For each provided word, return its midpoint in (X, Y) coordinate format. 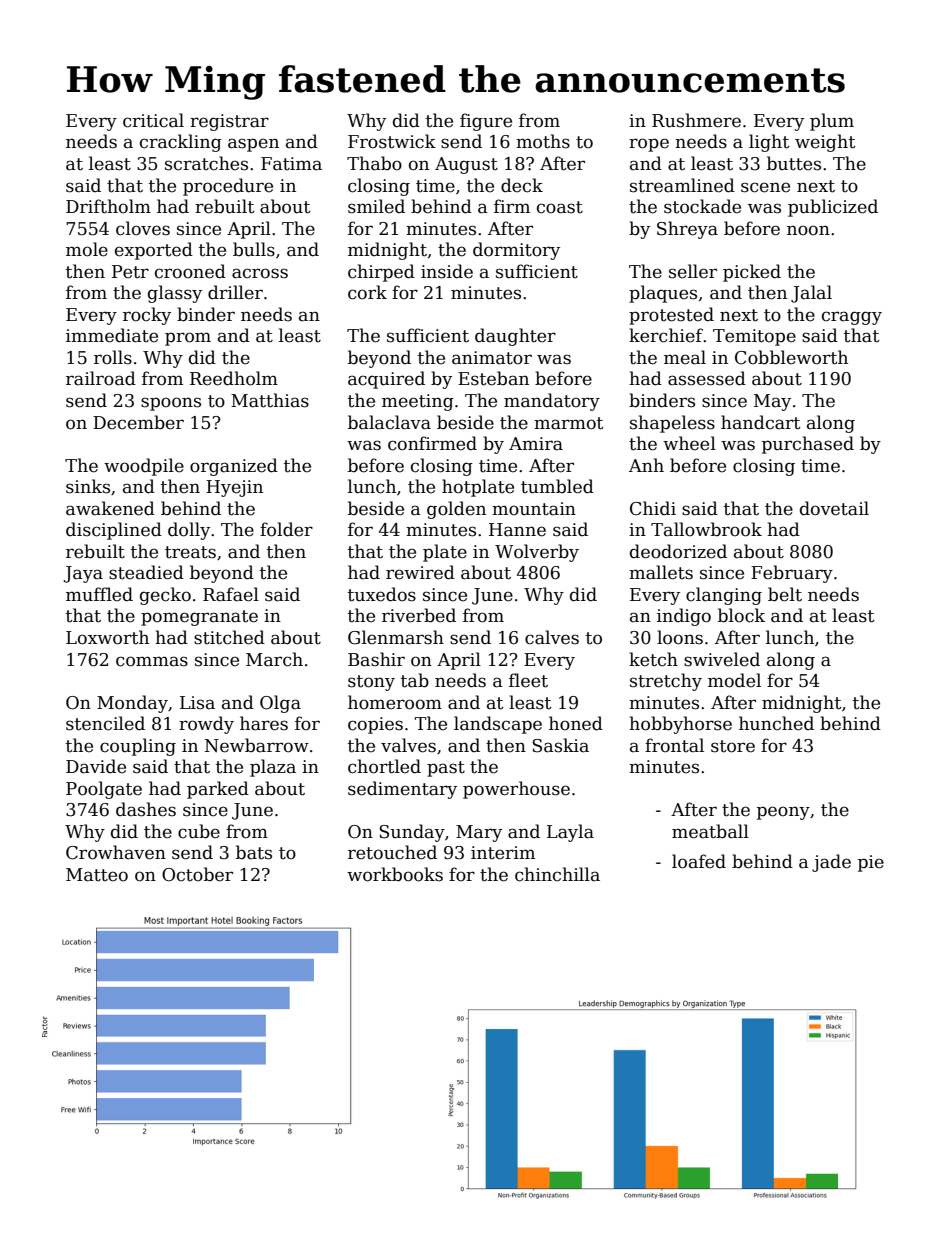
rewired (420, 572)
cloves (143, 228)
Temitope (754, 337)
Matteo (97, 875)
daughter (515, 337)
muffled (99, 594)
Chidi (653, 508)
